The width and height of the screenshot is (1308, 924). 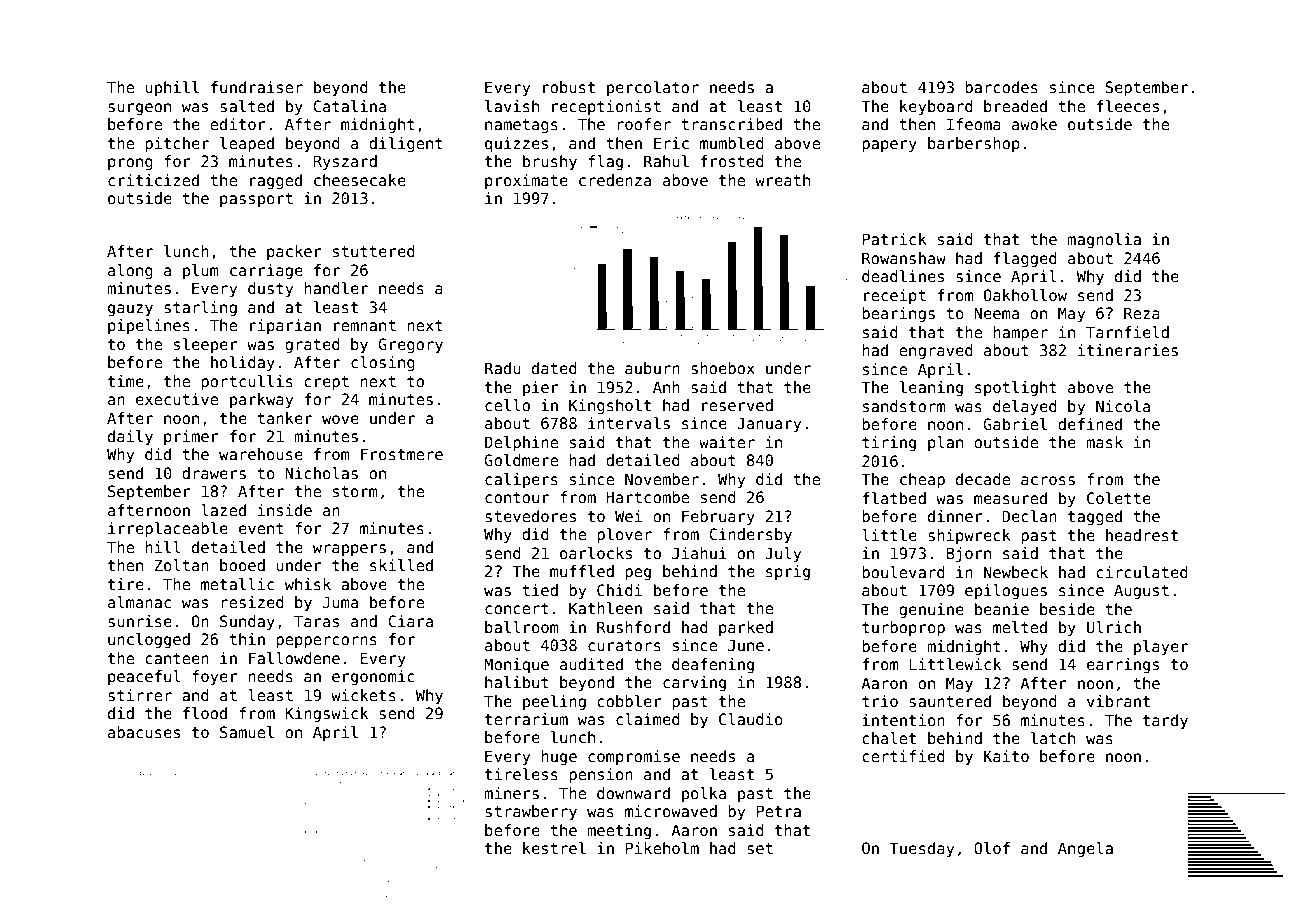 What do you see at coordinates (554, 848) in the screenshot?
I see `kestrel` at bounding box center [554, 848].
